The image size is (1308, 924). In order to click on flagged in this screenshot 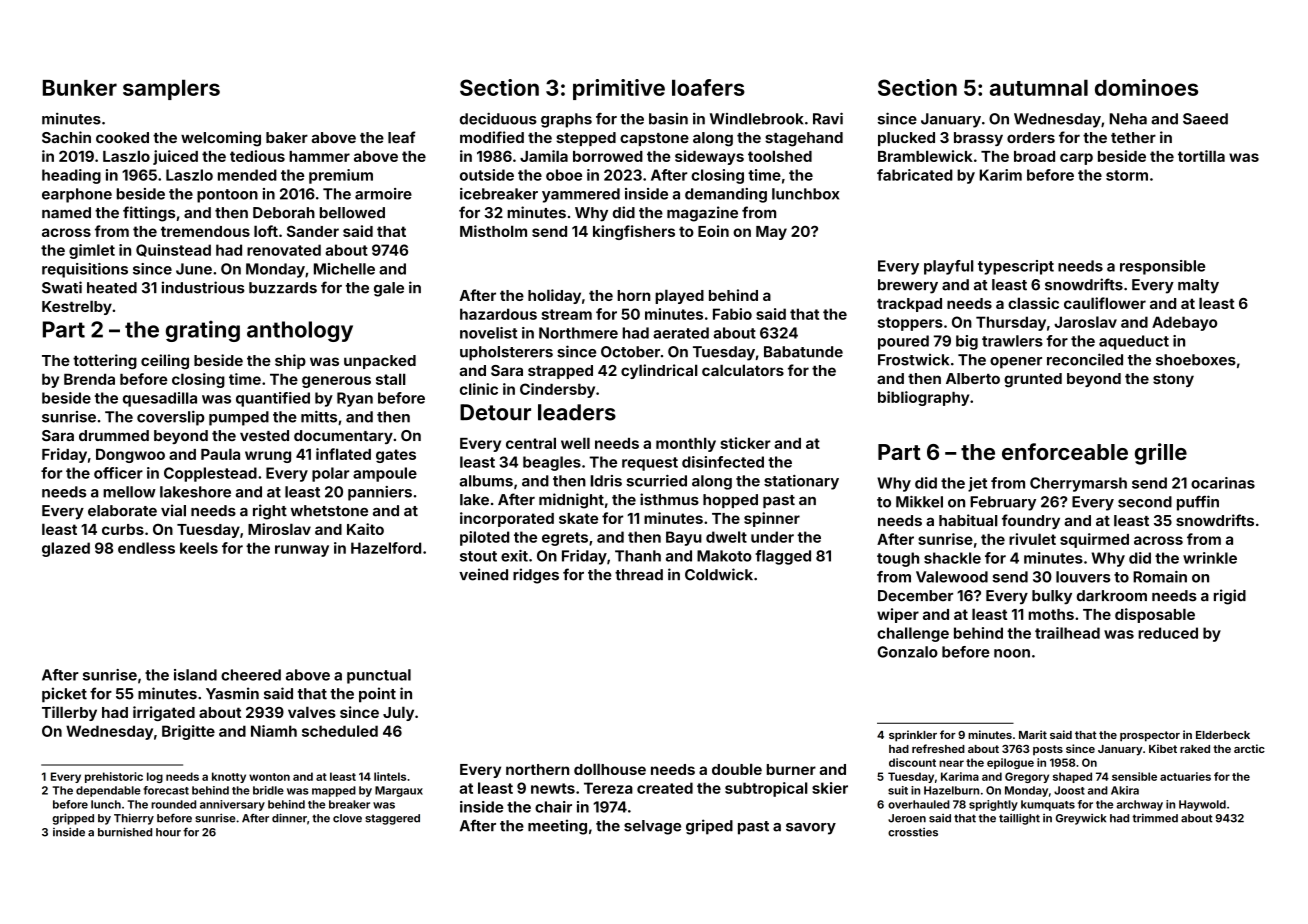, I will do `click(783, 557)`.
